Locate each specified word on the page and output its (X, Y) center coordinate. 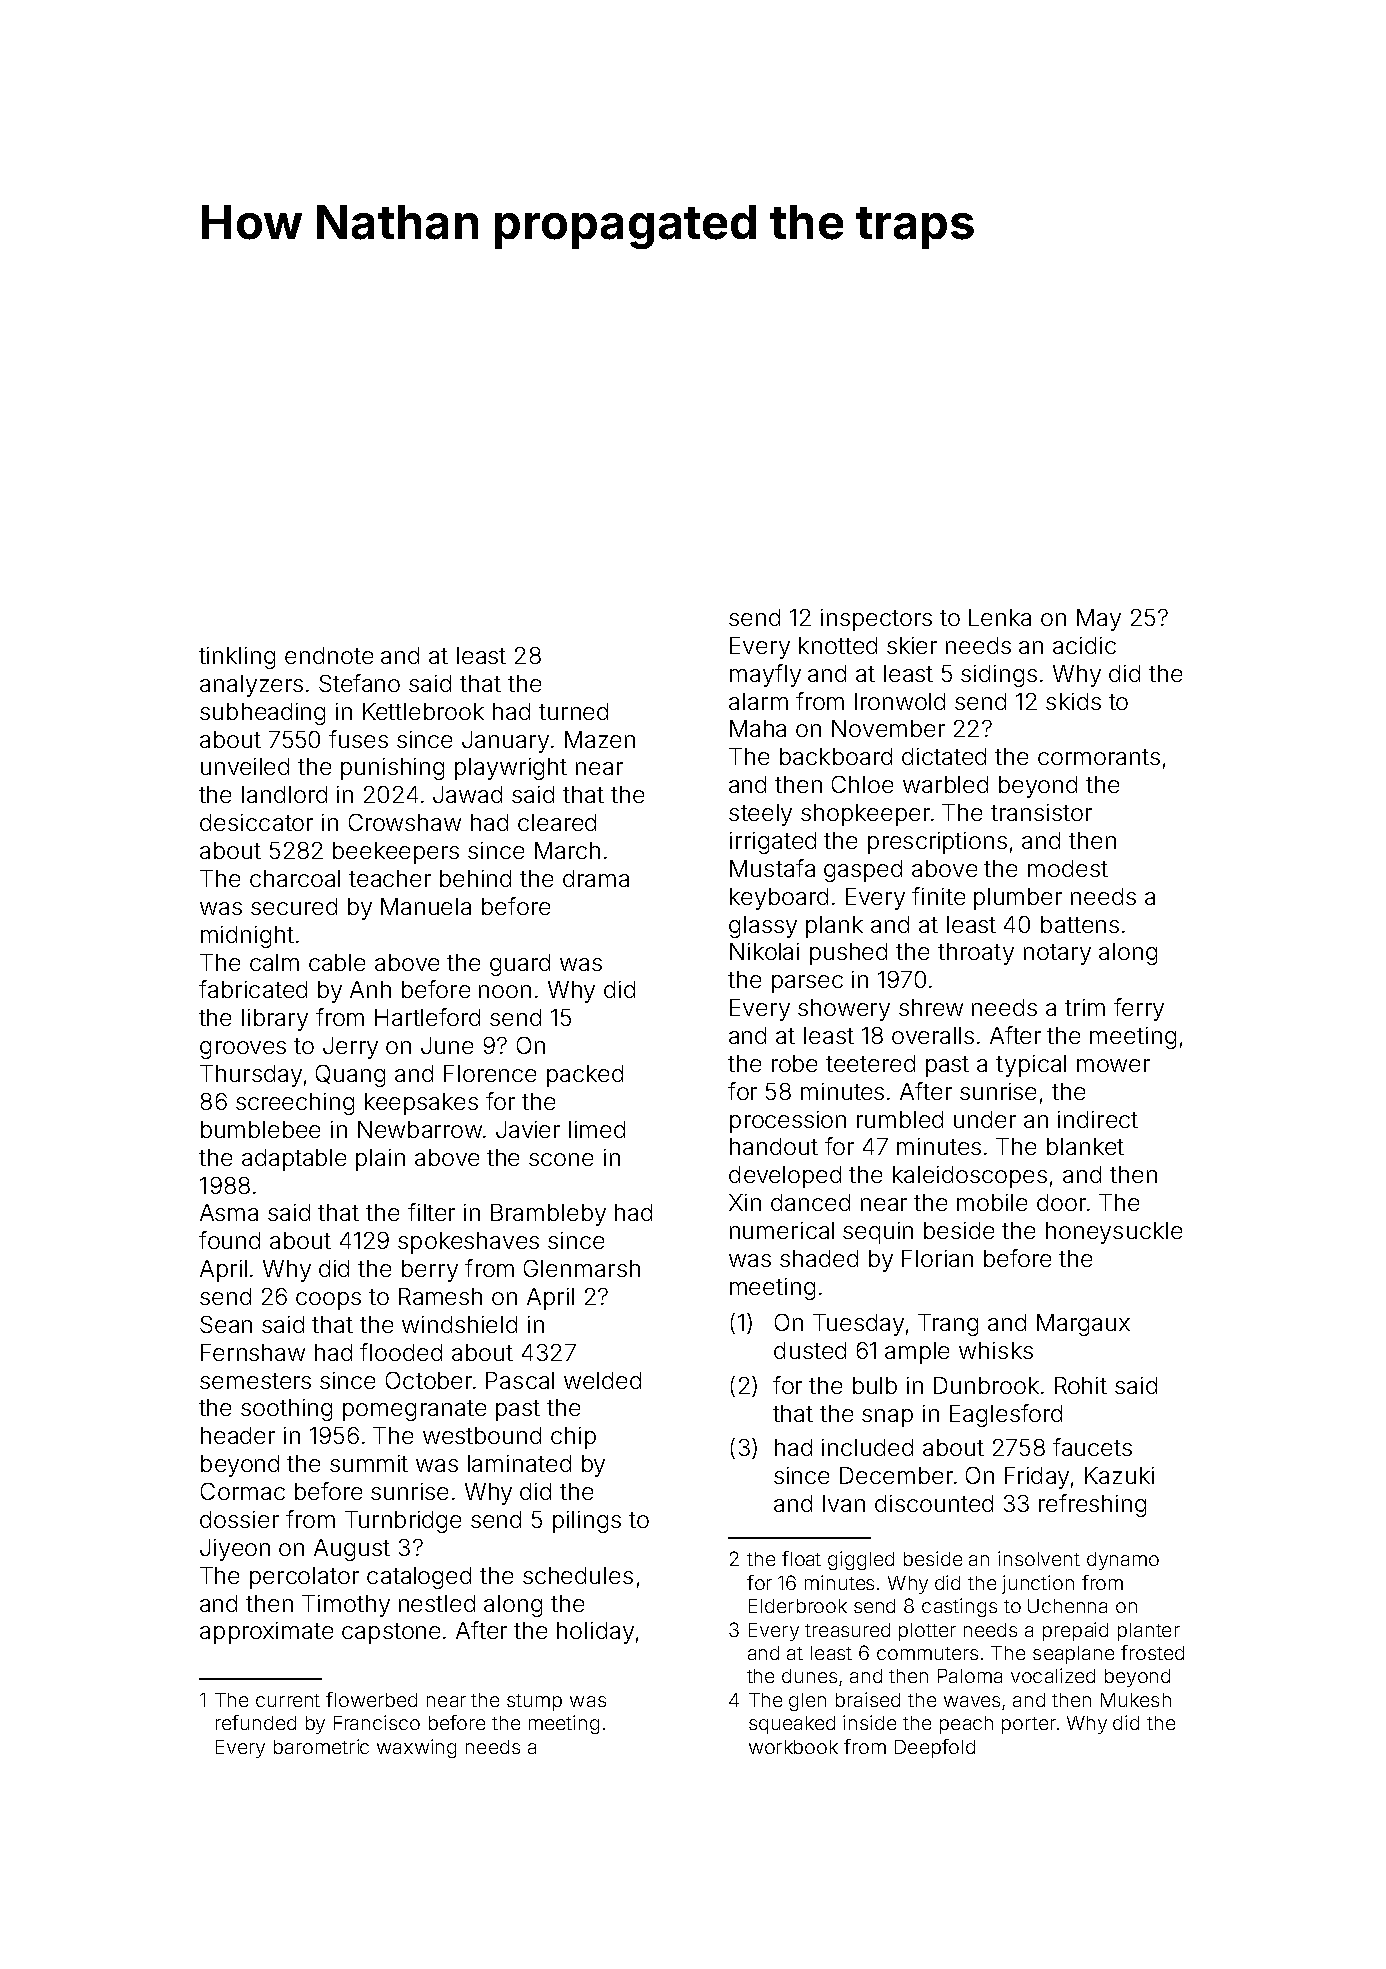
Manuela (426, 906)
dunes (809, 1676)
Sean (226, 1324)
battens (1080, 924)
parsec (807, 984)
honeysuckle (1114, 1233)
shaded (819, 1258)
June (447, 1045)
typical (1031, 1066)
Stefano (359, 683)
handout (774, 1146)
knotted (838, 645)
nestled (437, 1603)
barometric (321, 1746)
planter (1149, 1632)
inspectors (876, 620)
